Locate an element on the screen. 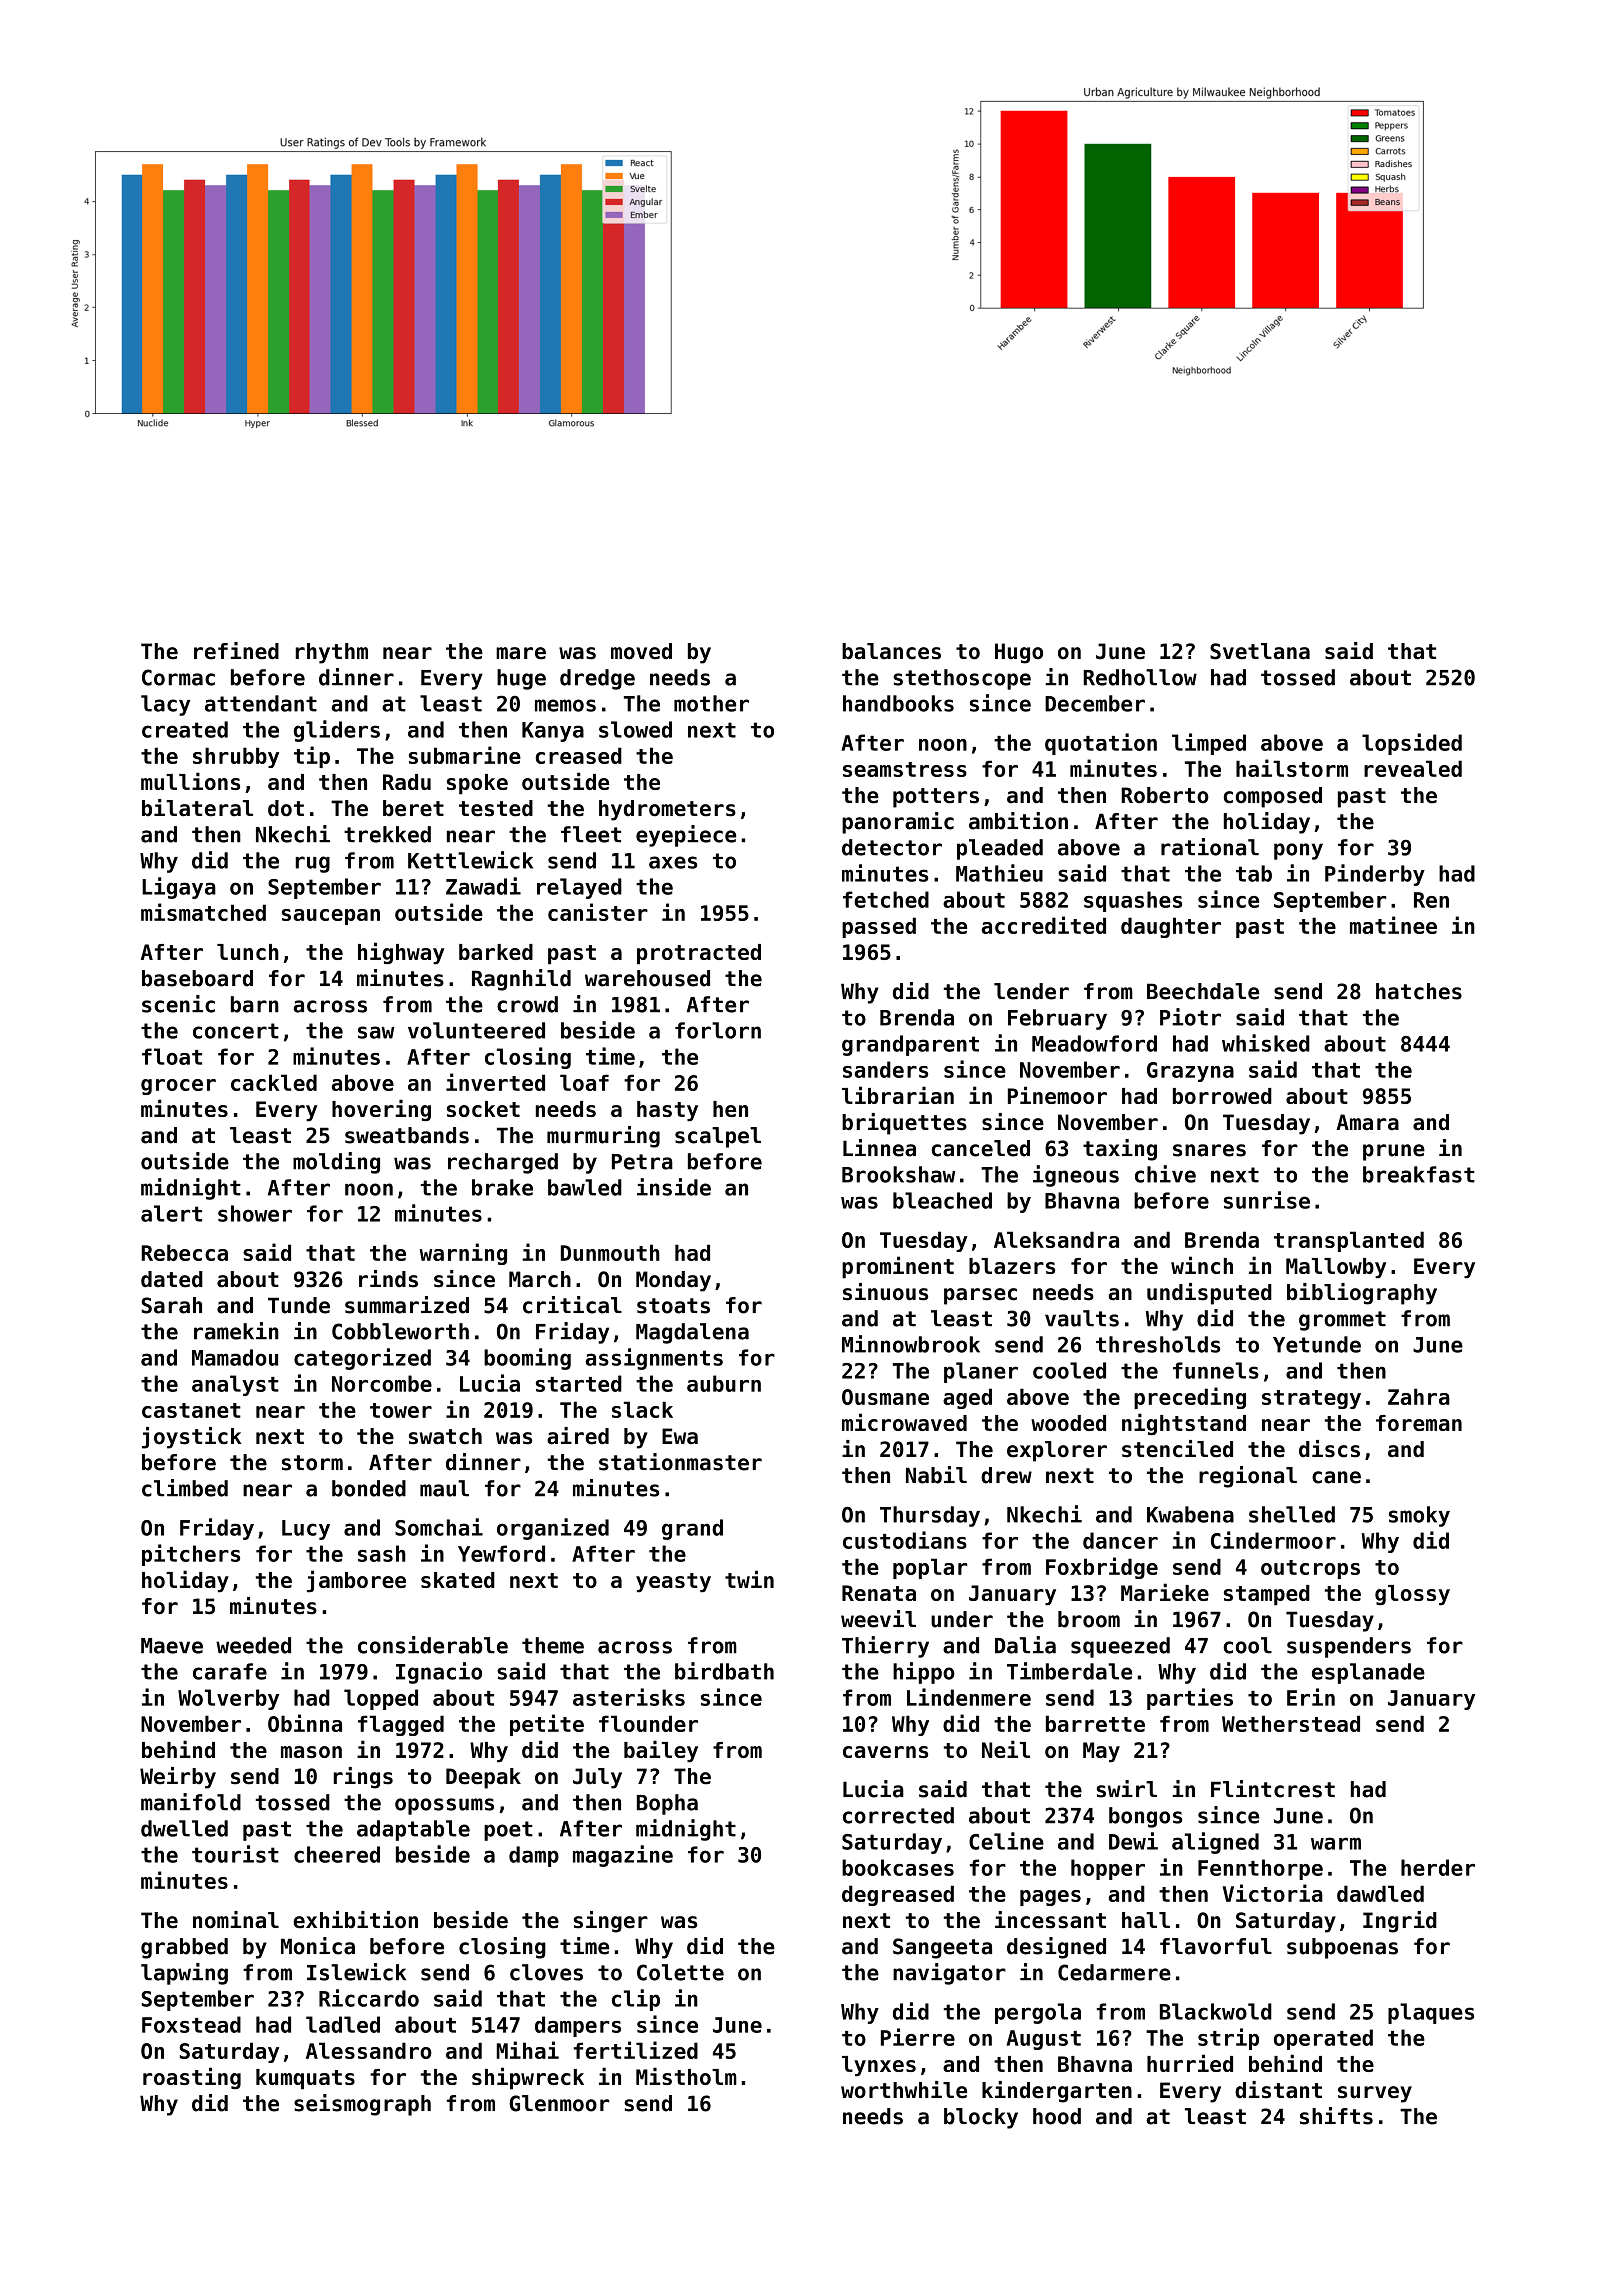  swatch is located at coordinates (445, 1436).
